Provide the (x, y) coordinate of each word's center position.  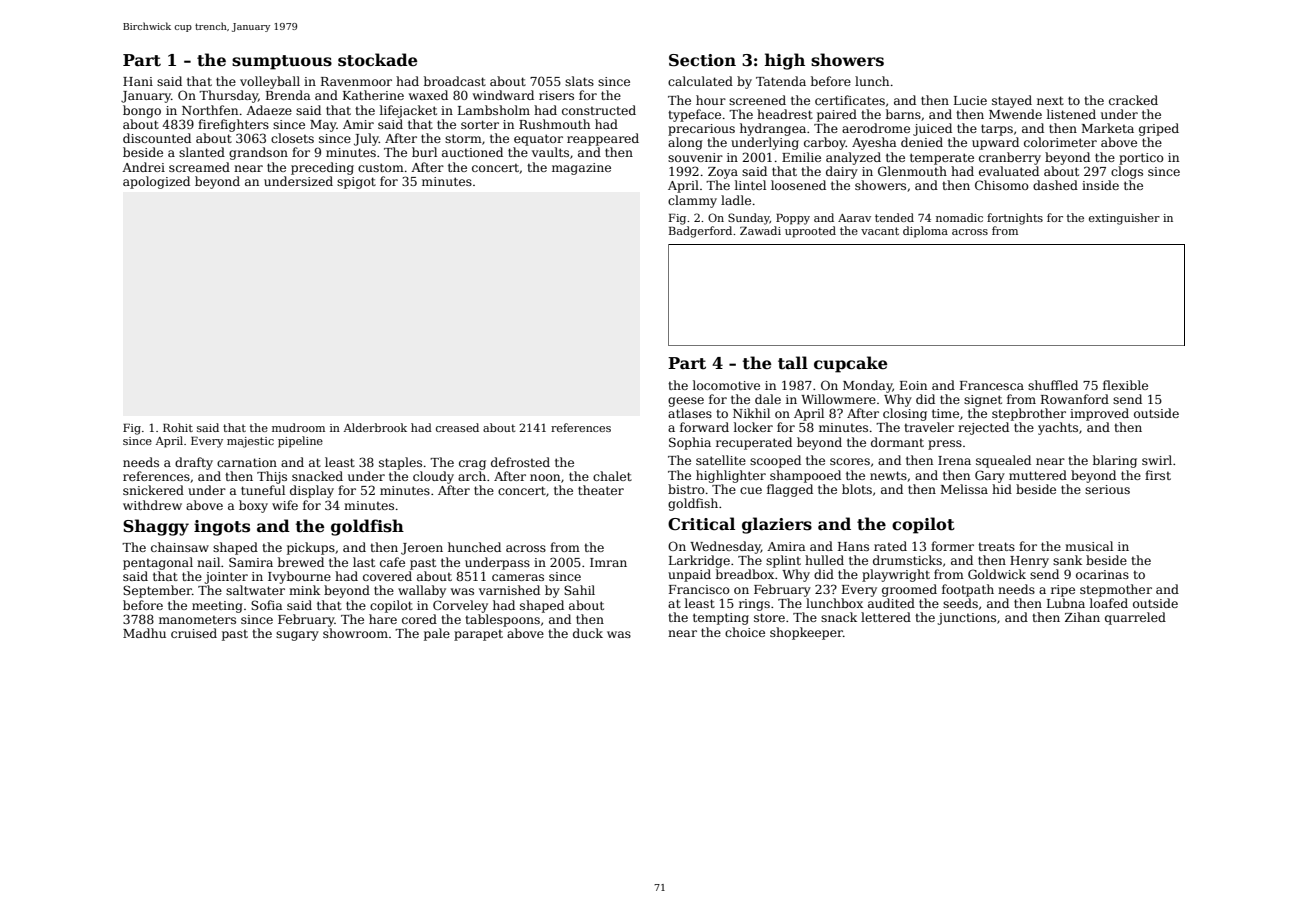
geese (686, 402)
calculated (700, 81)
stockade (377, 60)
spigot (356, 183)
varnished (509, 590)
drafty (194, 463)
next (1050, 100)
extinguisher (1124, 219)
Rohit (178, 427)
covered (387, 576)
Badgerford (700, 232)
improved (1099, 414)
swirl (1157, 460)
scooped (775, 461)
